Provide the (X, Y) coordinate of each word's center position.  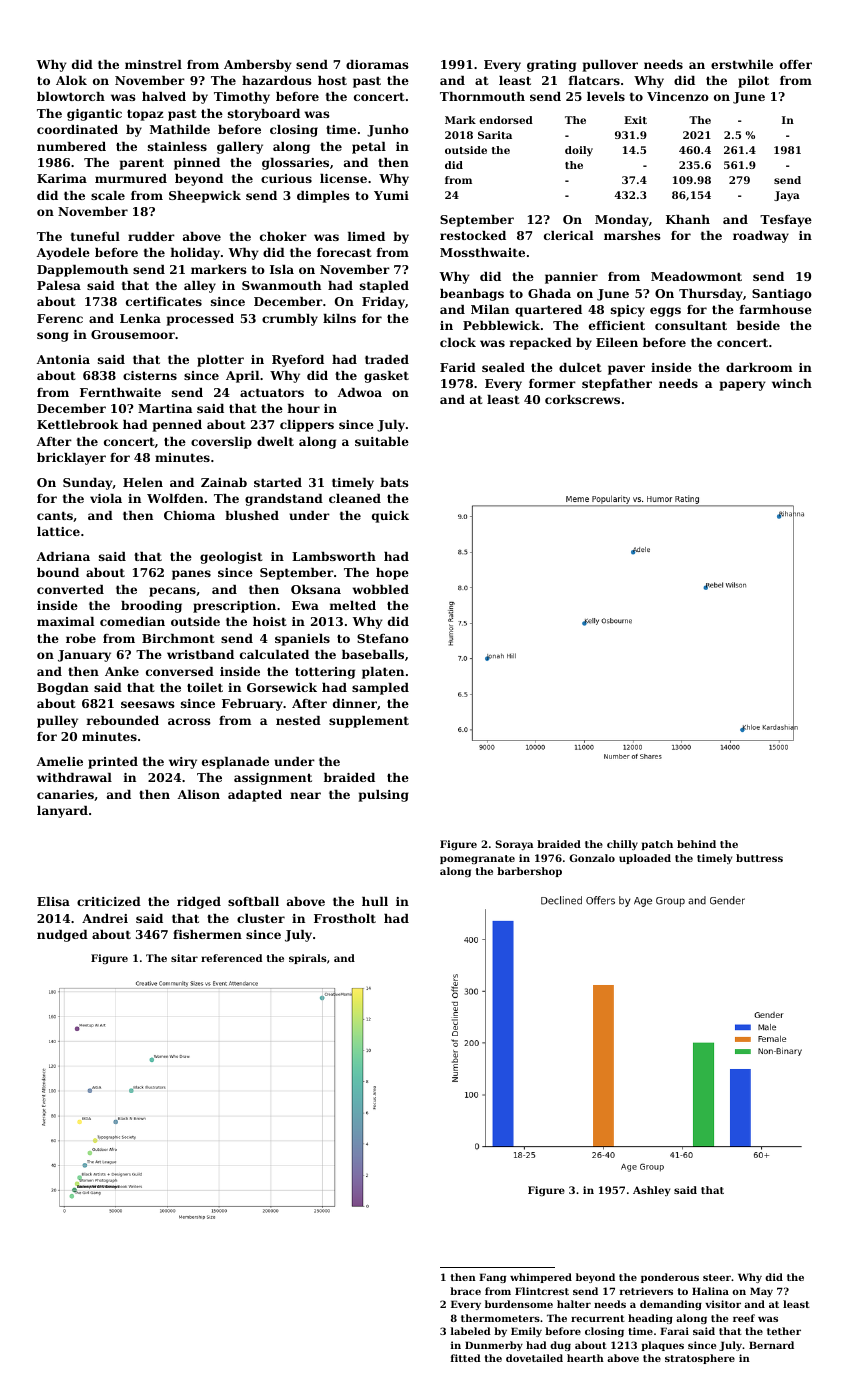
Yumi (391, 195)
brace (465, 1291)
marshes (632, 235)
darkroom (759, 367)
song (53, 337)
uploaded (645, 859)
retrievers (646, 1291)
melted (353, 605)
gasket (386, 377)
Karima (62, 178)
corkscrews (582, 399)
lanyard (62, 812)
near (305, 795)
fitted (466, 1358)
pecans (172, 592)
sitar (184, 958)
